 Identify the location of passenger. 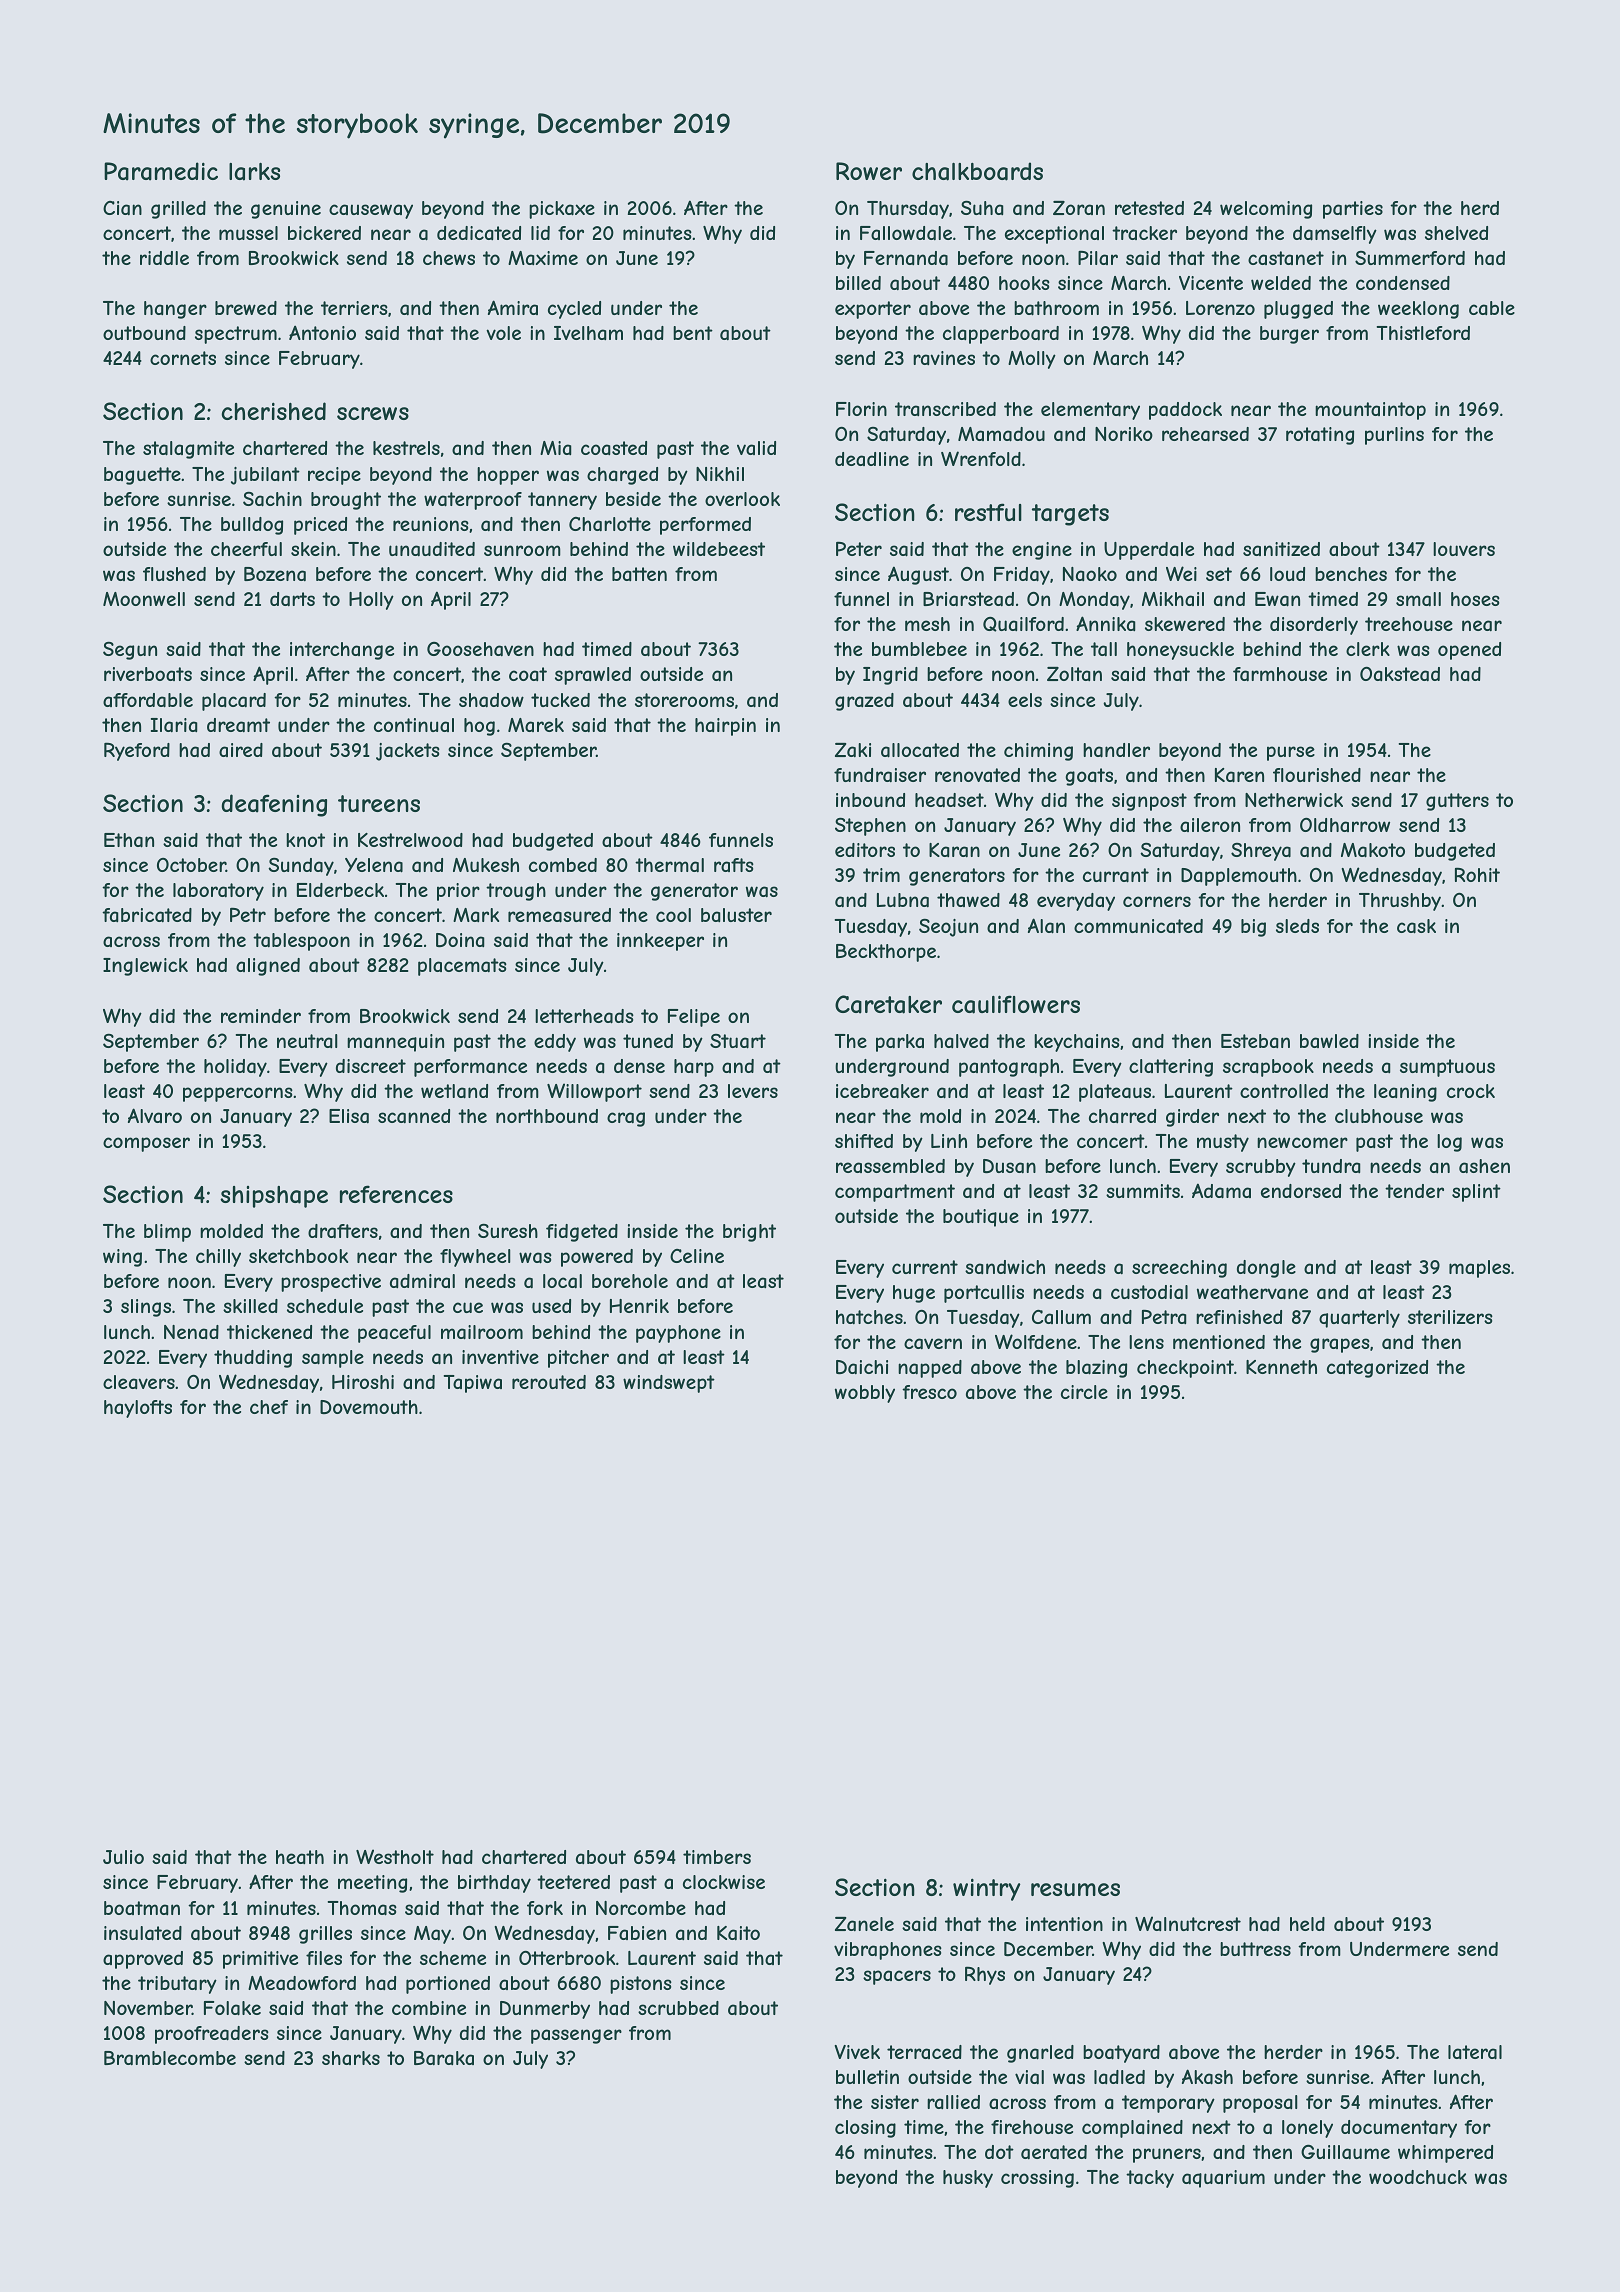
(576, 2036).
